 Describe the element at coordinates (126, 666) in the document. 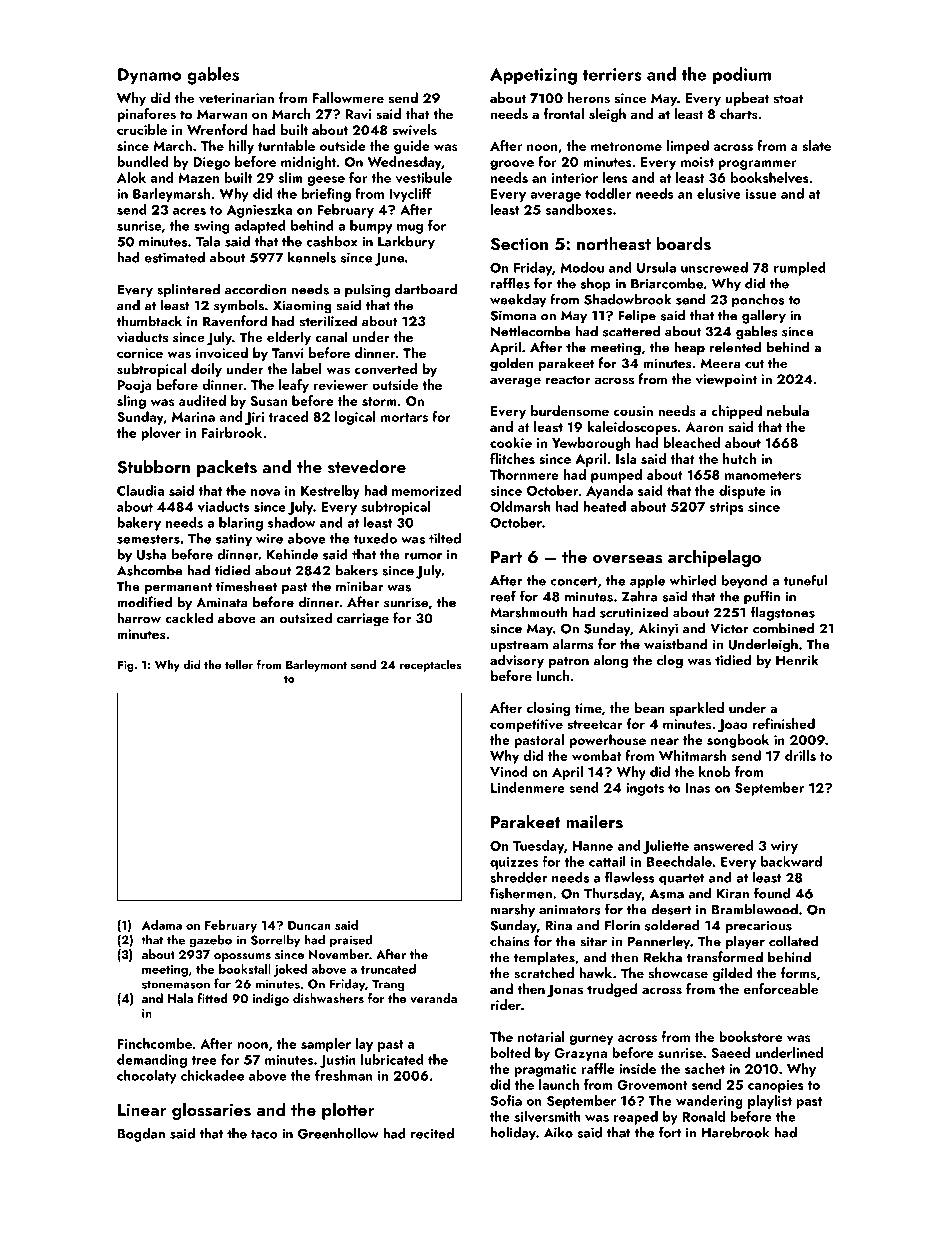

I see `Fig` at that location.
